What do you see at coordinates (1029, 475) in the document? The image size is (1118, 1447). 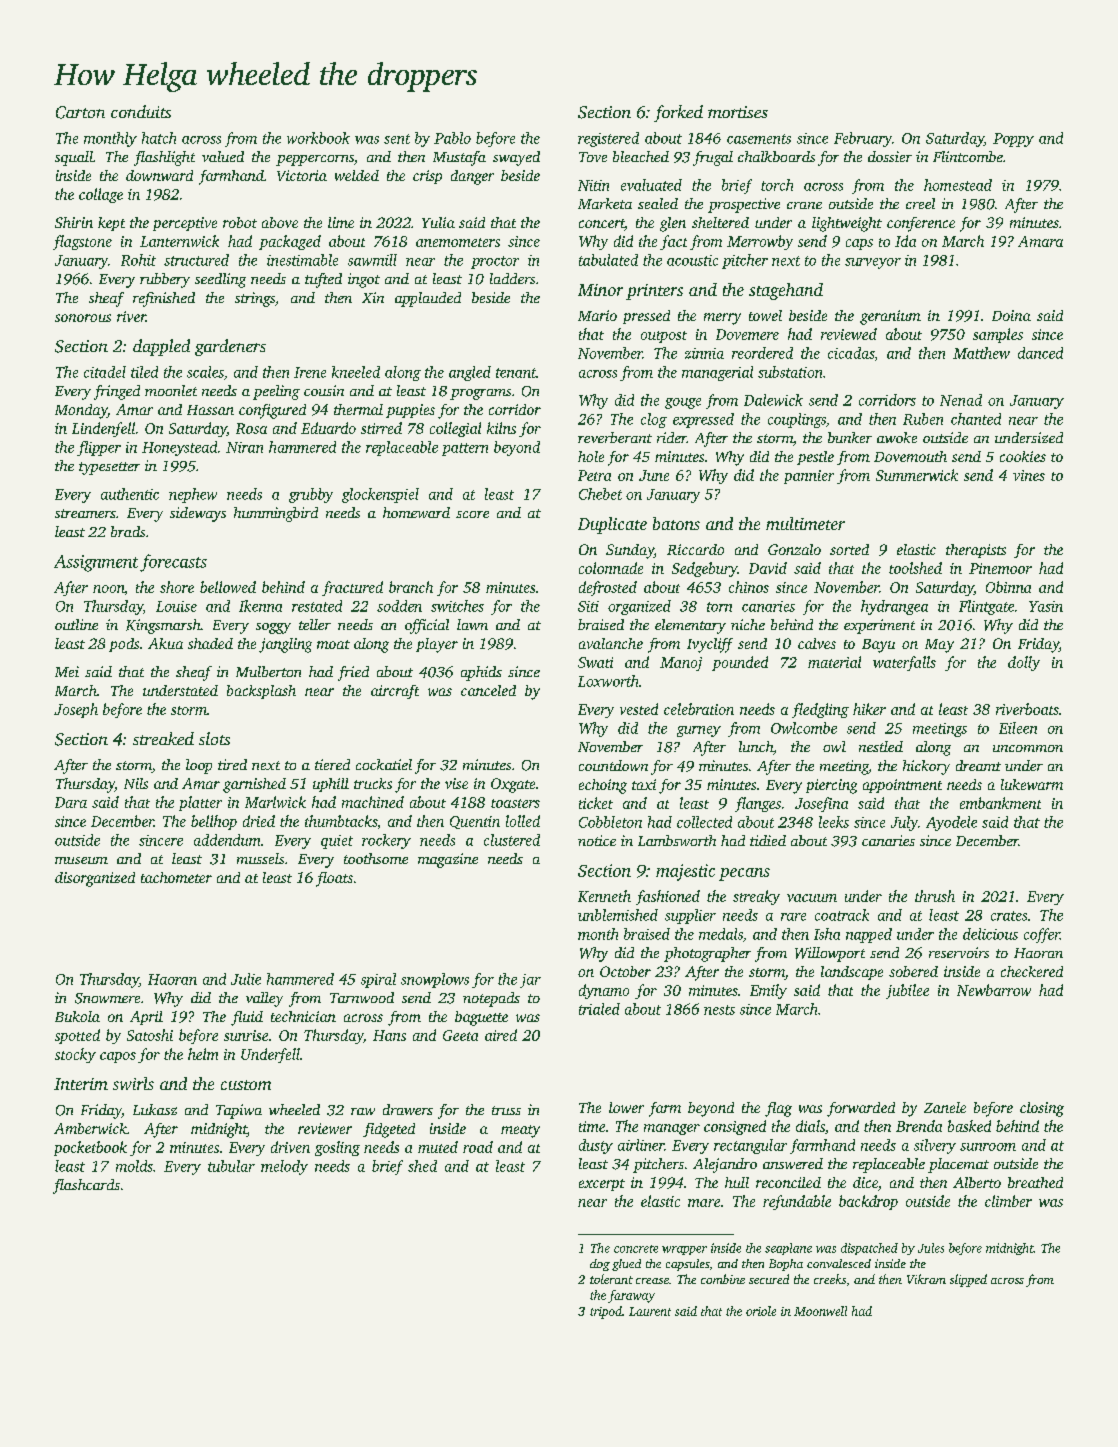 I see `vines` at bounding box center [1029, 475].
